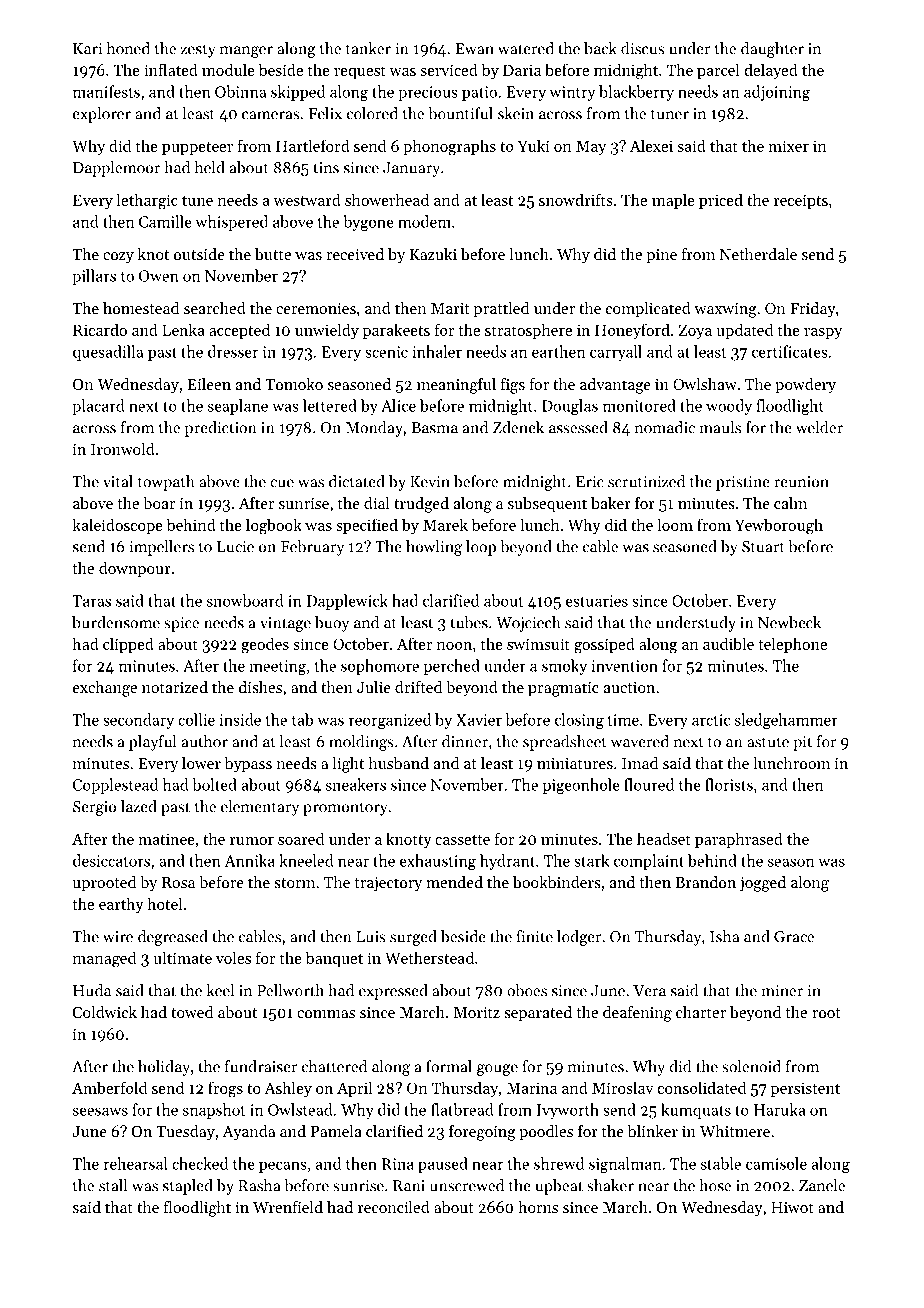 The image size is (924, 1308). Describe the element at coordinates (728, 643) in the image. I see `audible` at that location.
